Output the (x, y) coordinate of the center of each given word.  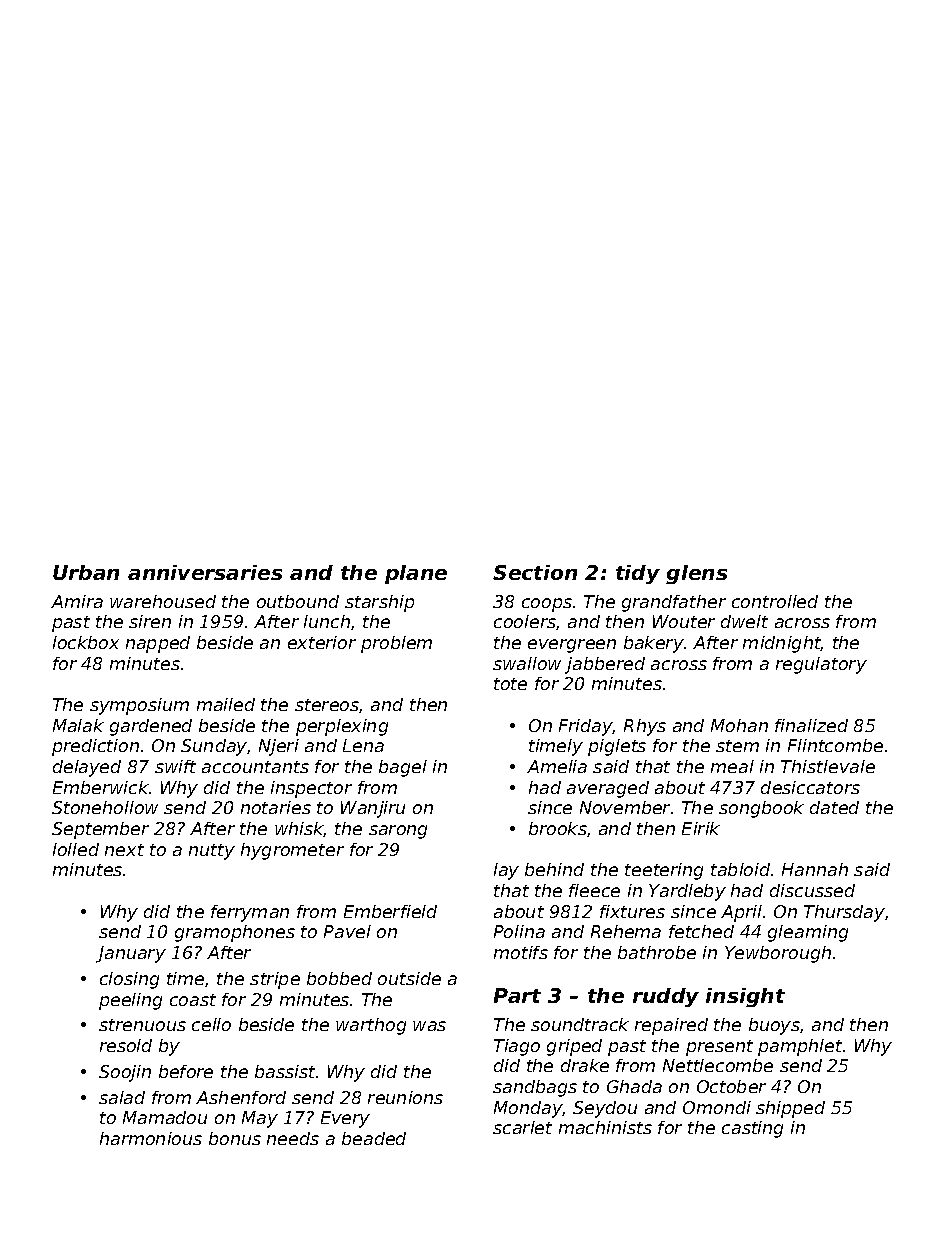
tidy (638, 574)
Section (535, 572)
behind (554, 869)
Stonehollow (105, 807)
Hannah (815, 869)
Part (517, 995)
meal (732, 766)
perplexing (342, 727)
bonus (235, 1138)
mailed (226, 704)
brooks (558, 828)
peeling (130, 1001)
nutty (212, 852)
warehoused (163, 601)
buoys (774, 1026)
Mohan (739, 725)
